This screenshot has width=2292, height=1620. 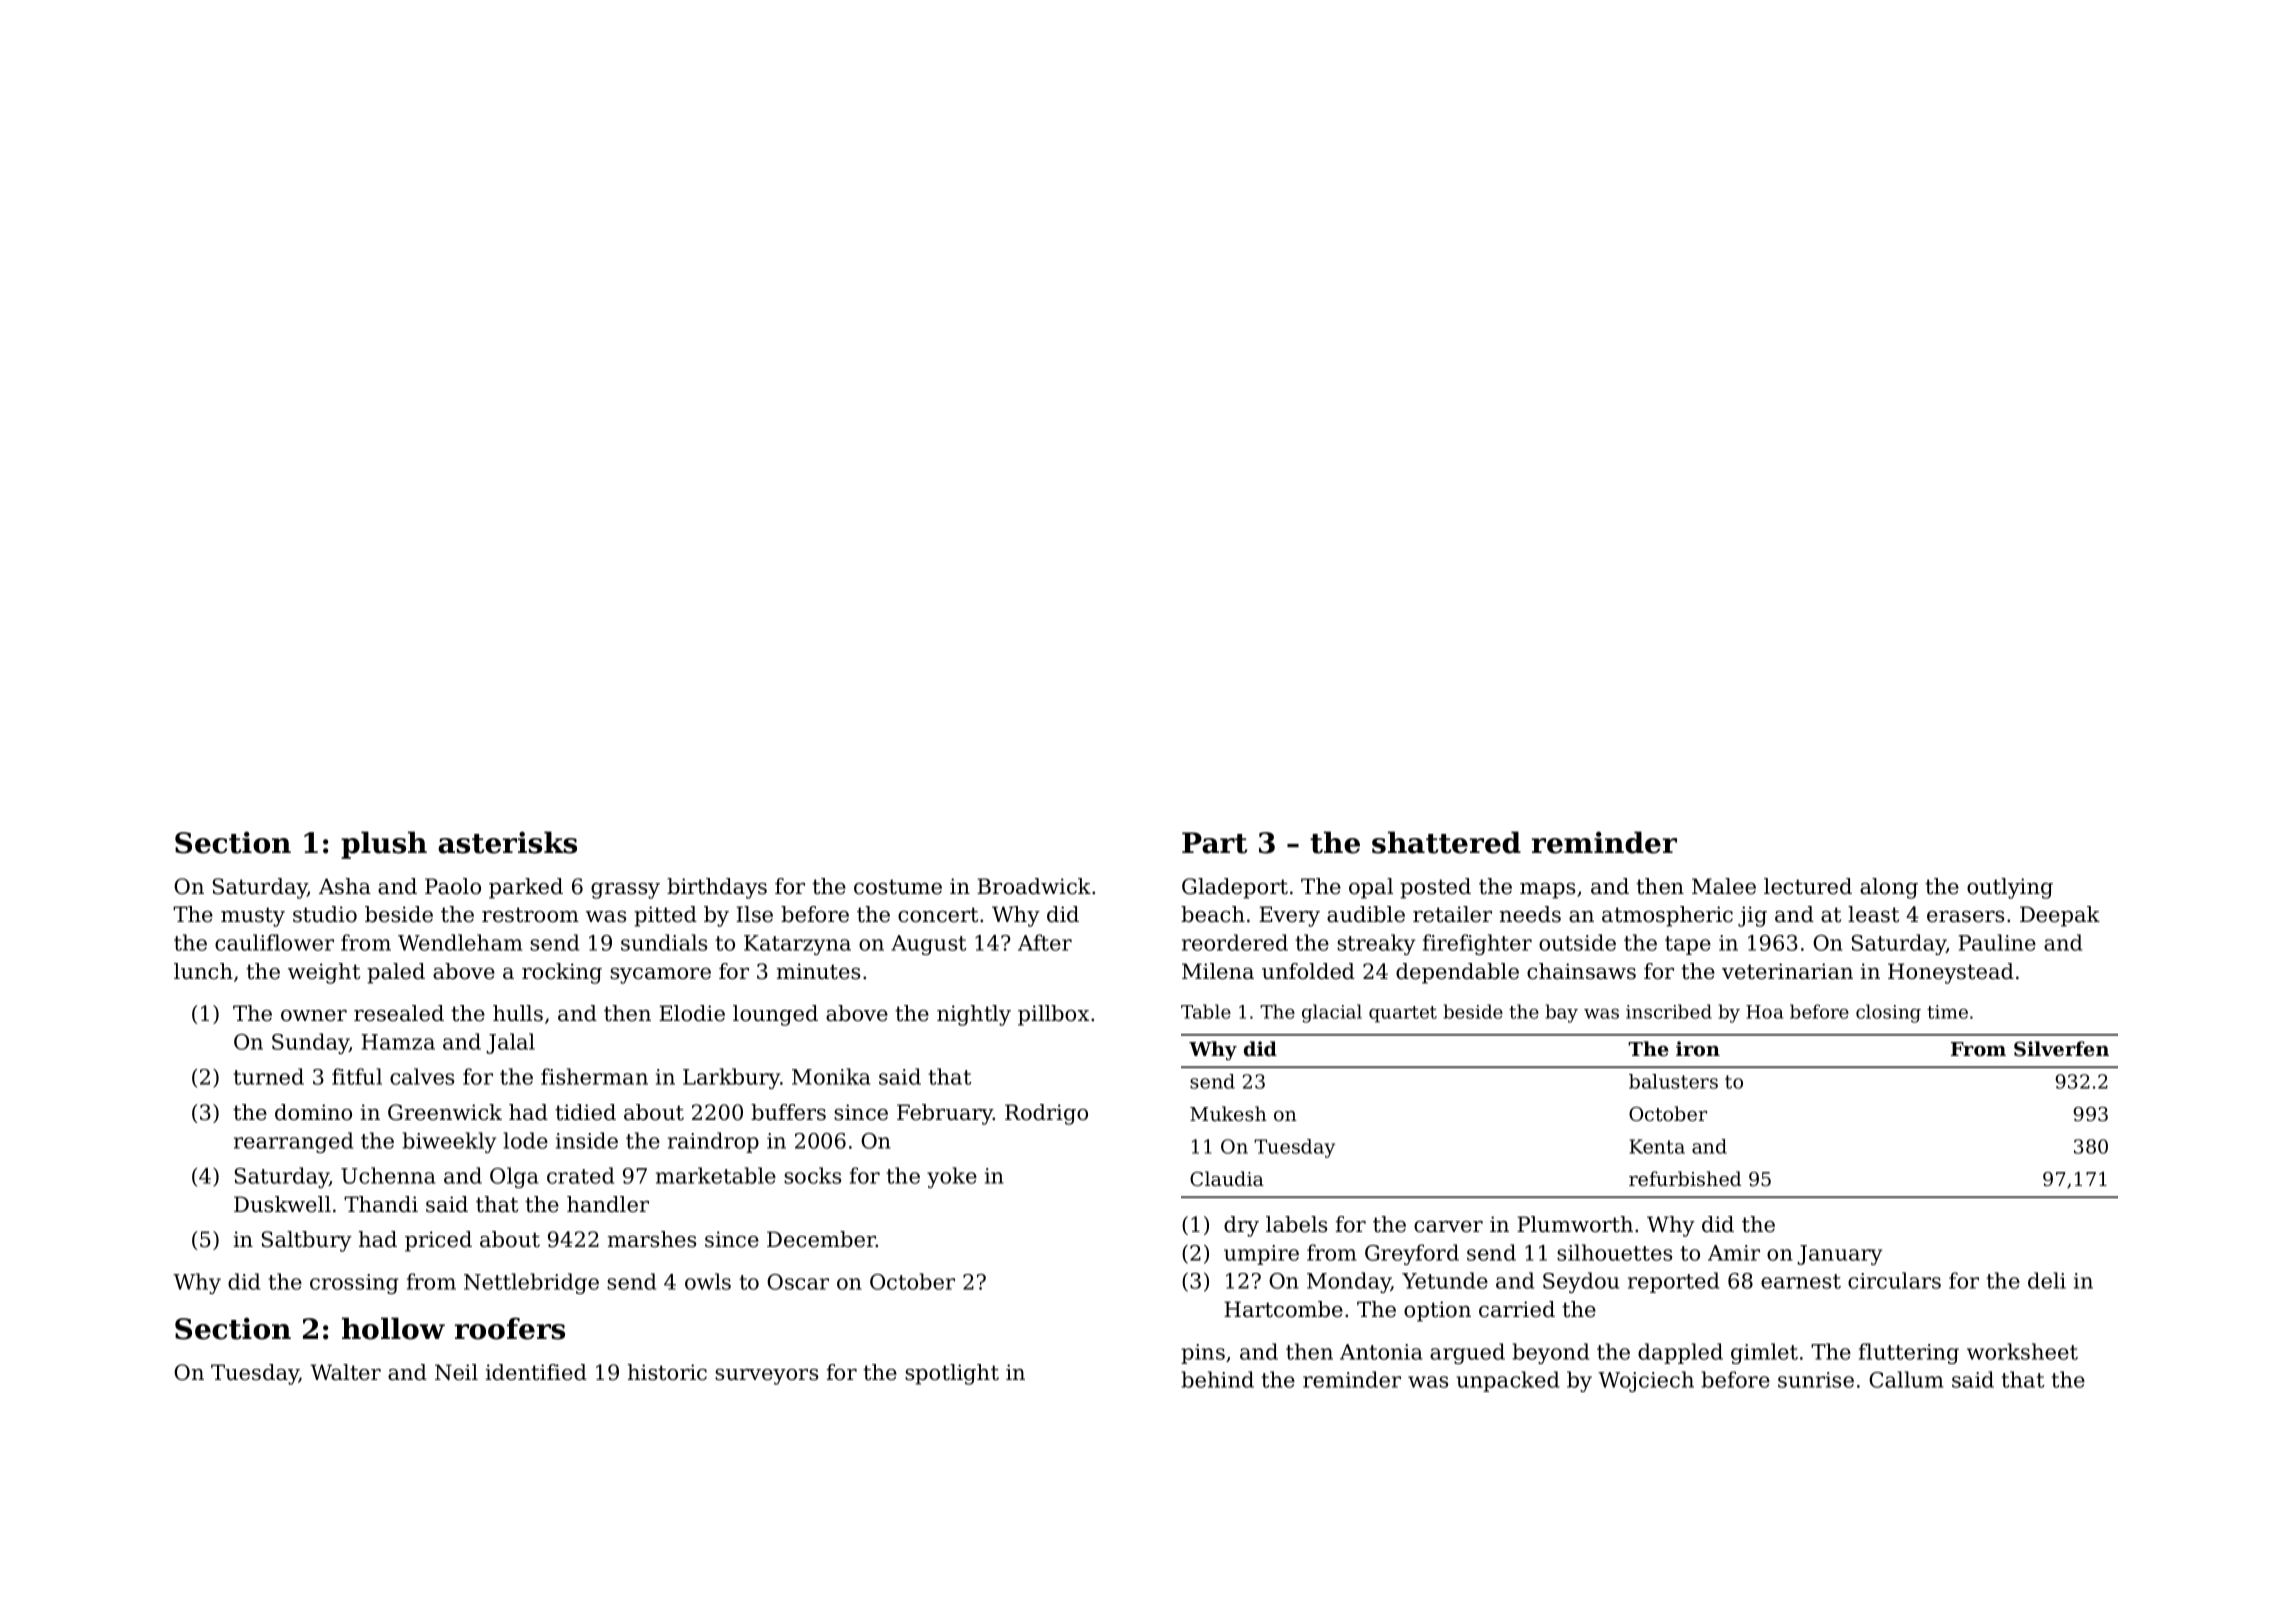 What do you see at coordinates (1673, 1081) in the screenshot?
I see `balusters` at bounding box center [1673, 1081].
